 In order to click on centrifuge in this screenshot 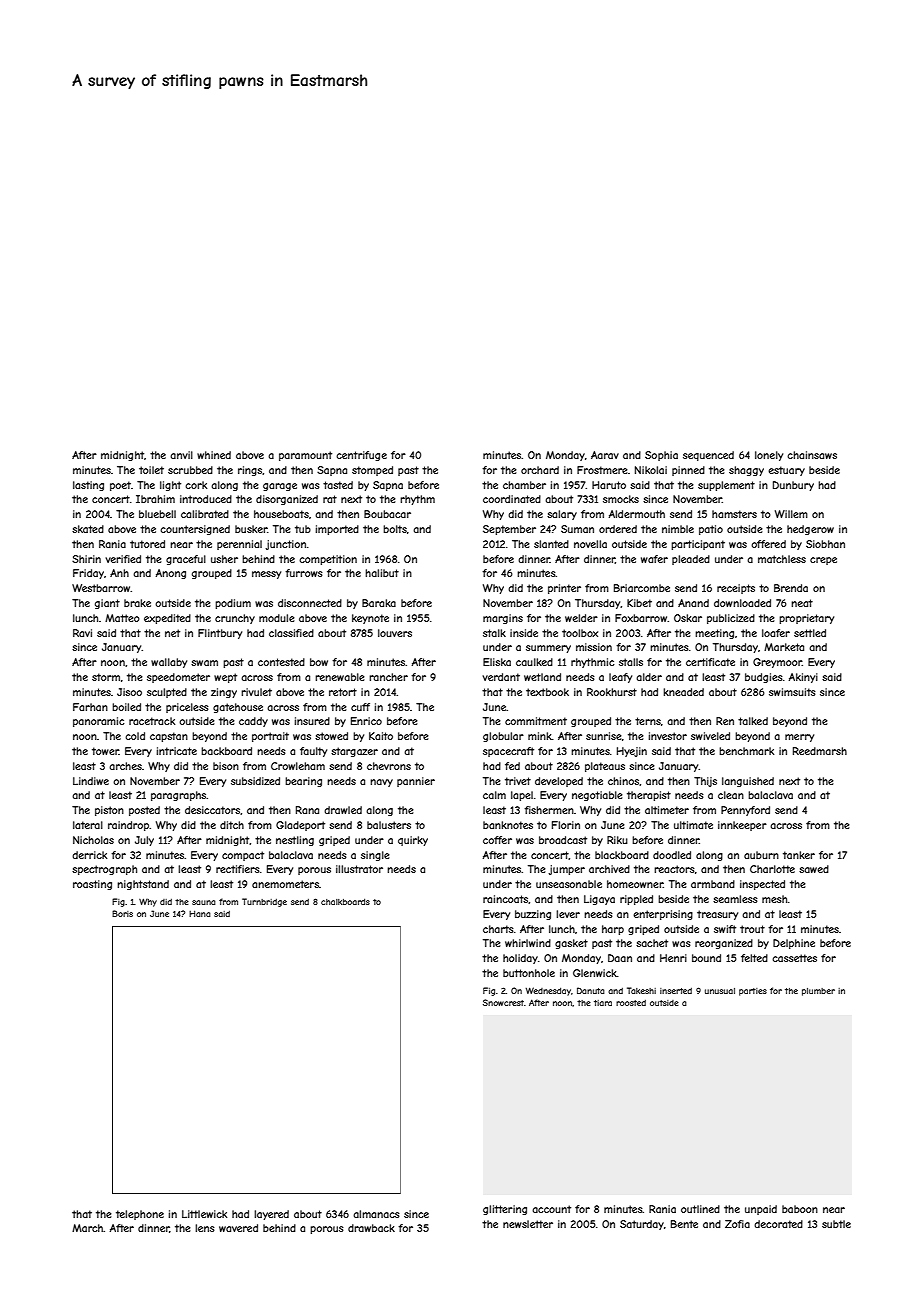, I will do `click(361, 456)`.
